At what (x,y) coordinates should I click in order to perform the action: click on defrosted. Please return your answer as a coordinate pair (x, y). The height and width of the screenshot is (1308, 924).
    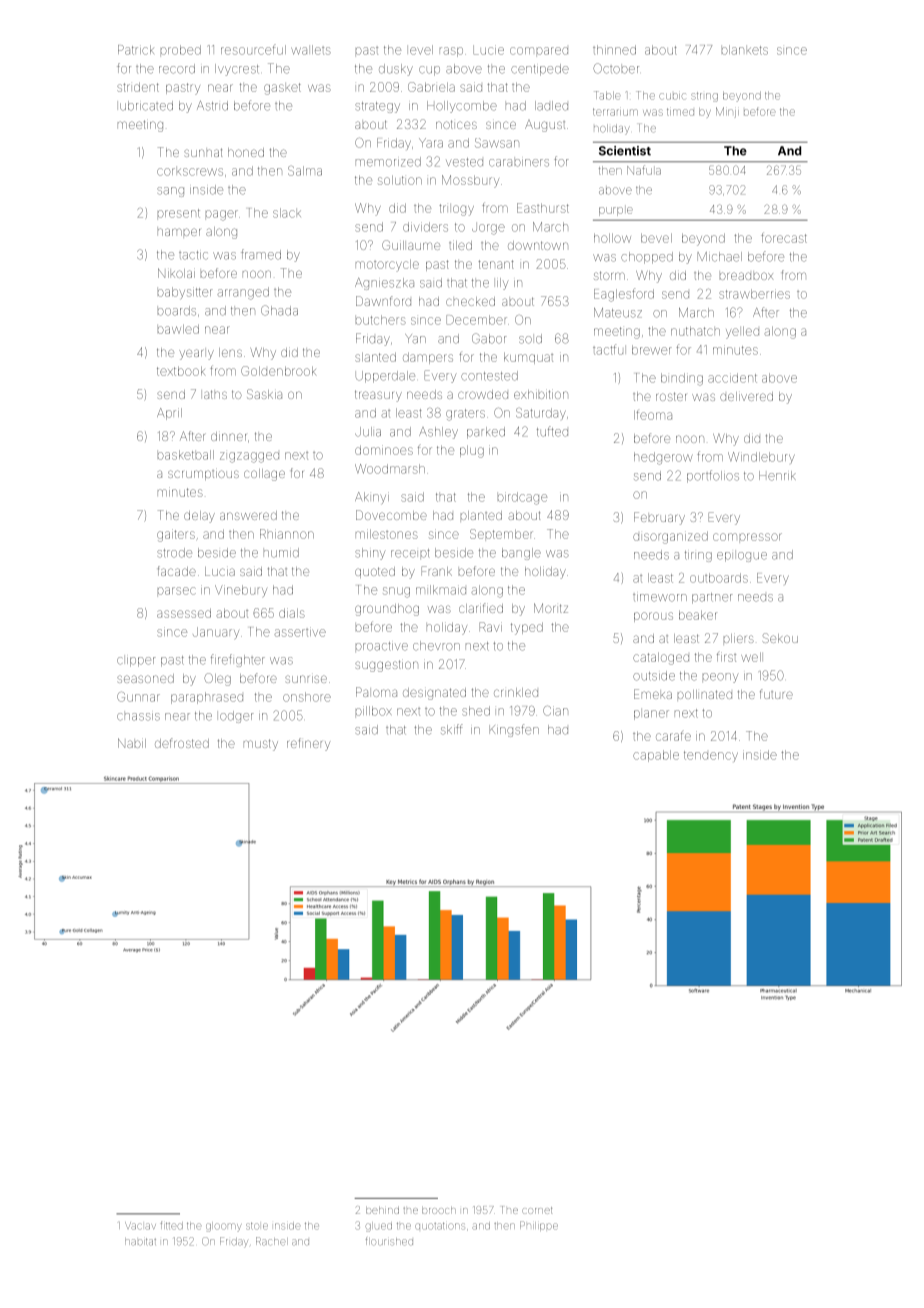
    Looking at the image, I should click on (182, 743).
